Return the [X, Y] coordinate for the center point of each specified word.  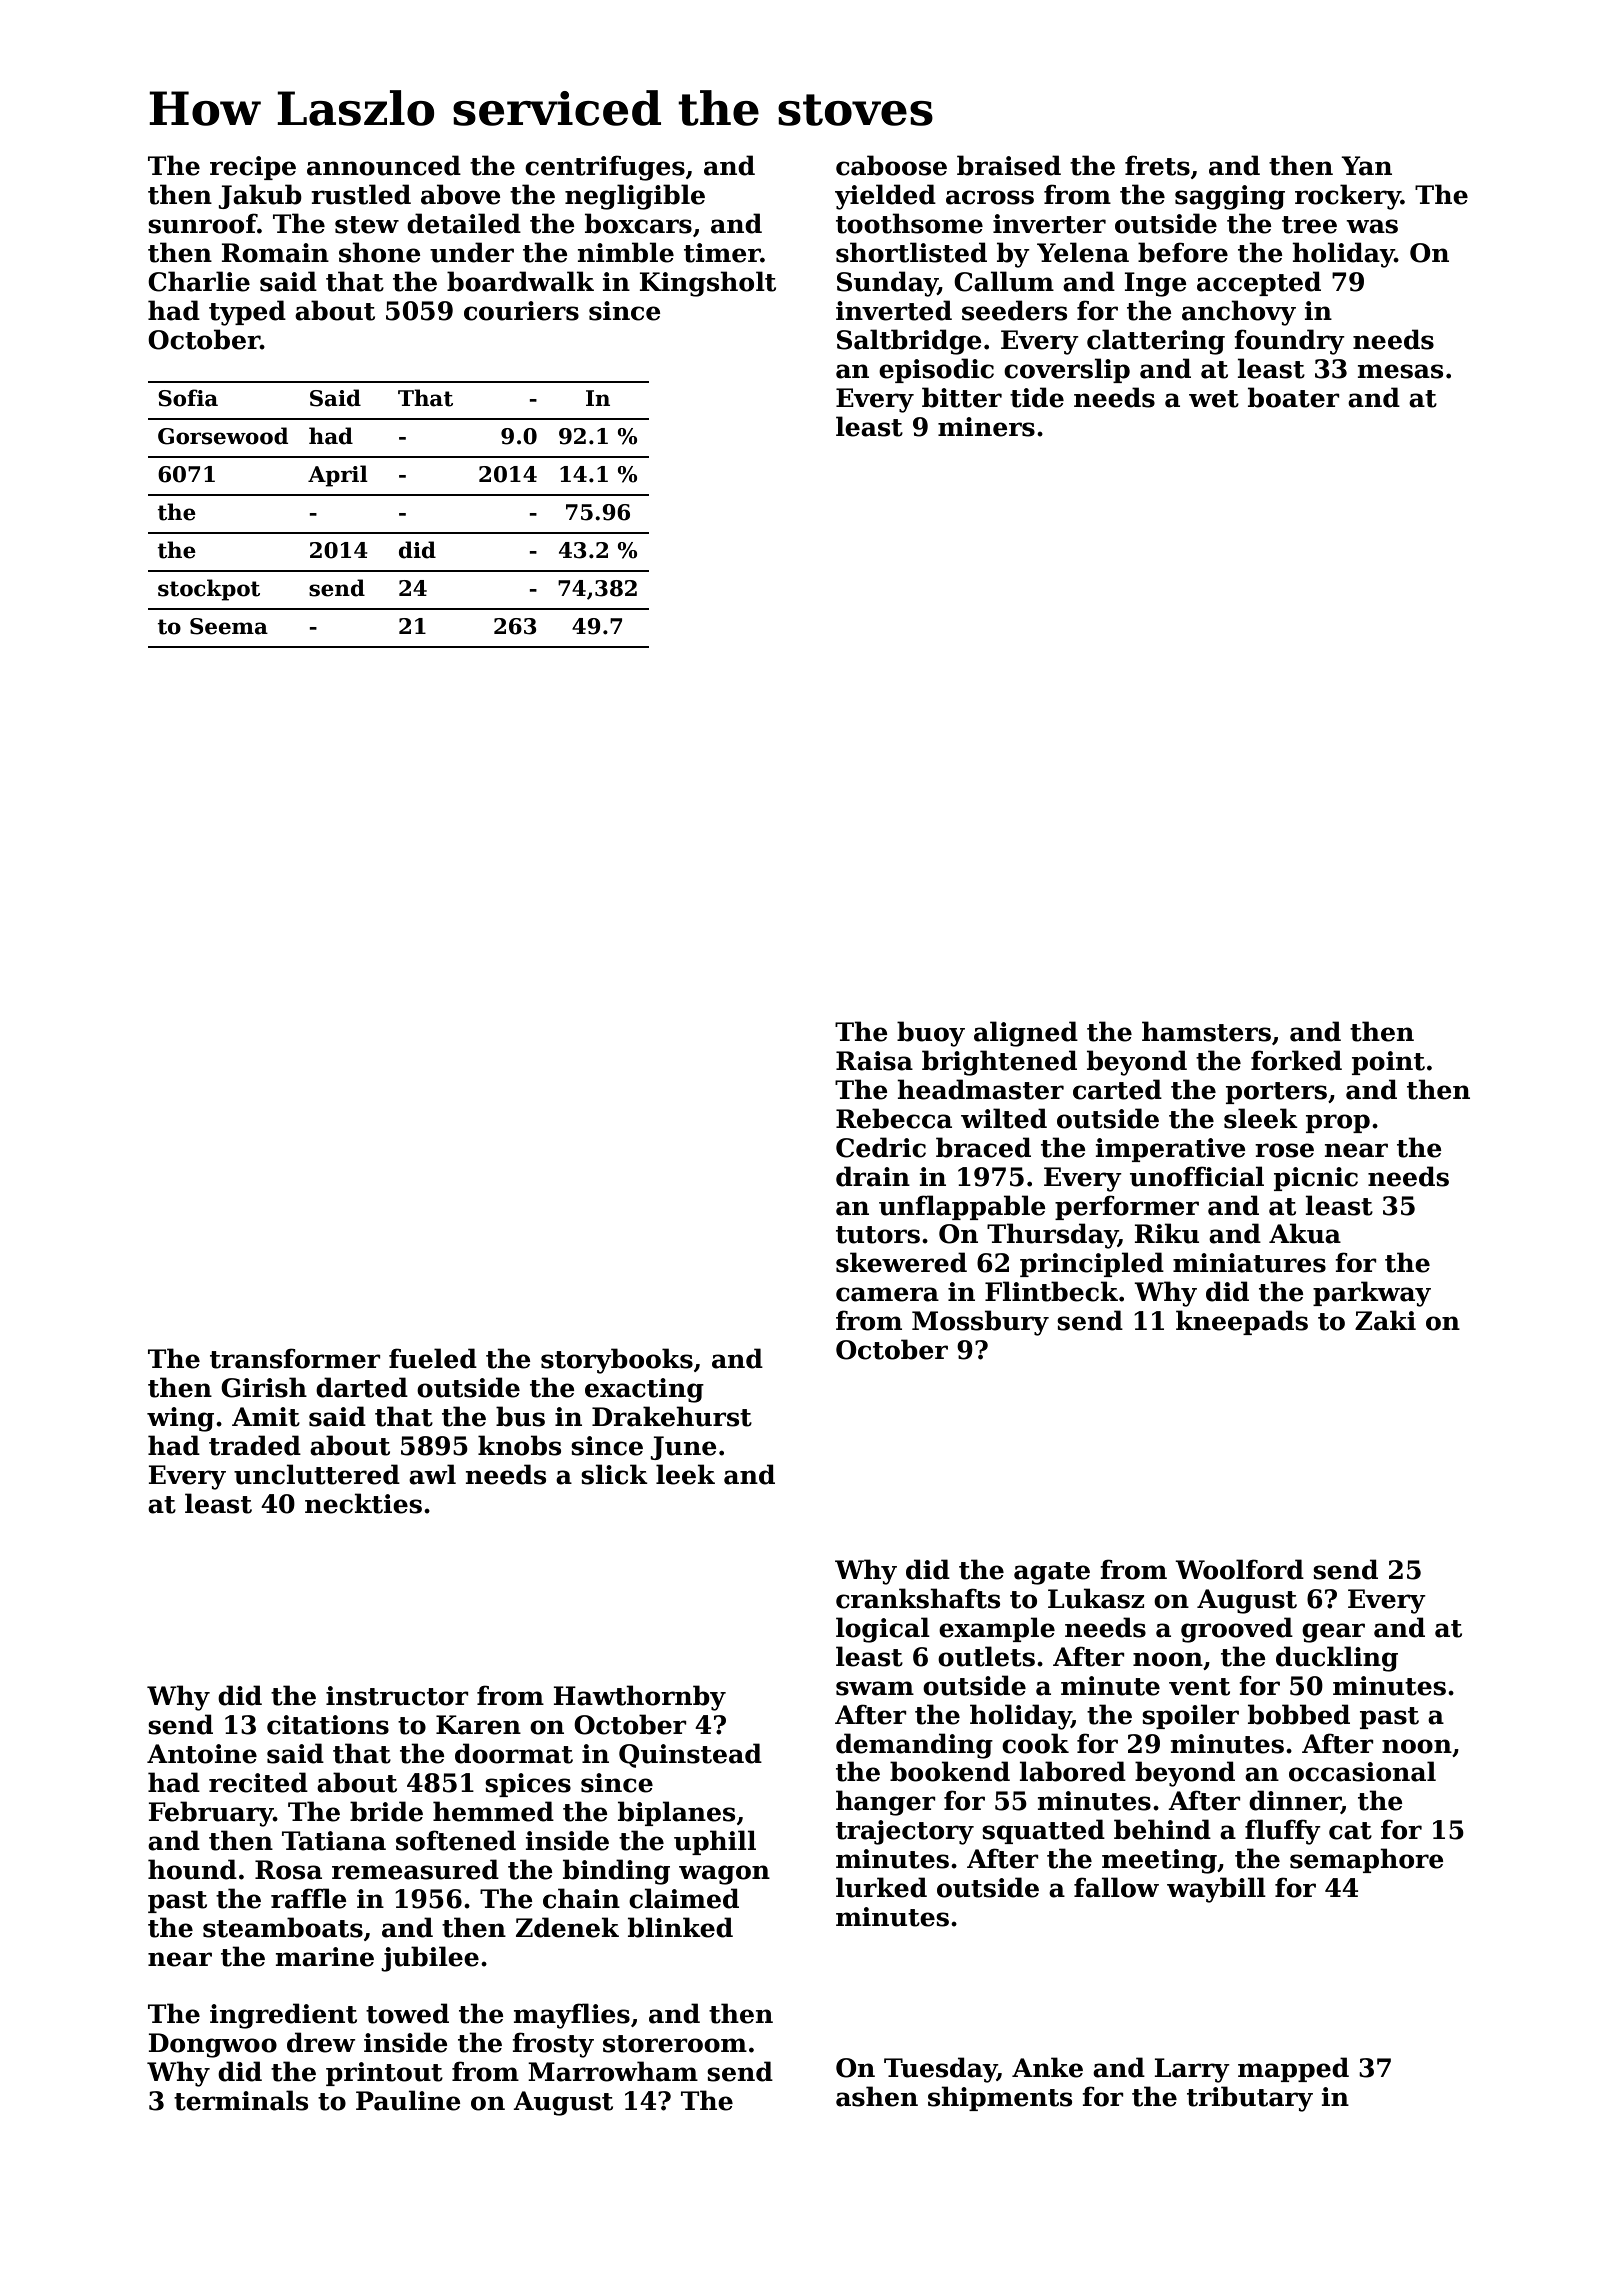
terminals [241, 2100]
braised [1009, 165]
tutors [878, 1235]
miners [986, 427]
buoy [931, 1034]
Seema [229, 626]
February [211, 1814]
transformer [295, 1358]
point [1388, 1063]
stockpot [209, 590]
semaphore [1367, 1860]
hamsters [1206, 1031]
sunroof [202, 223]
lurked [881, 1887]
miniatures [1249, 1263]
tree [1309, 225]
